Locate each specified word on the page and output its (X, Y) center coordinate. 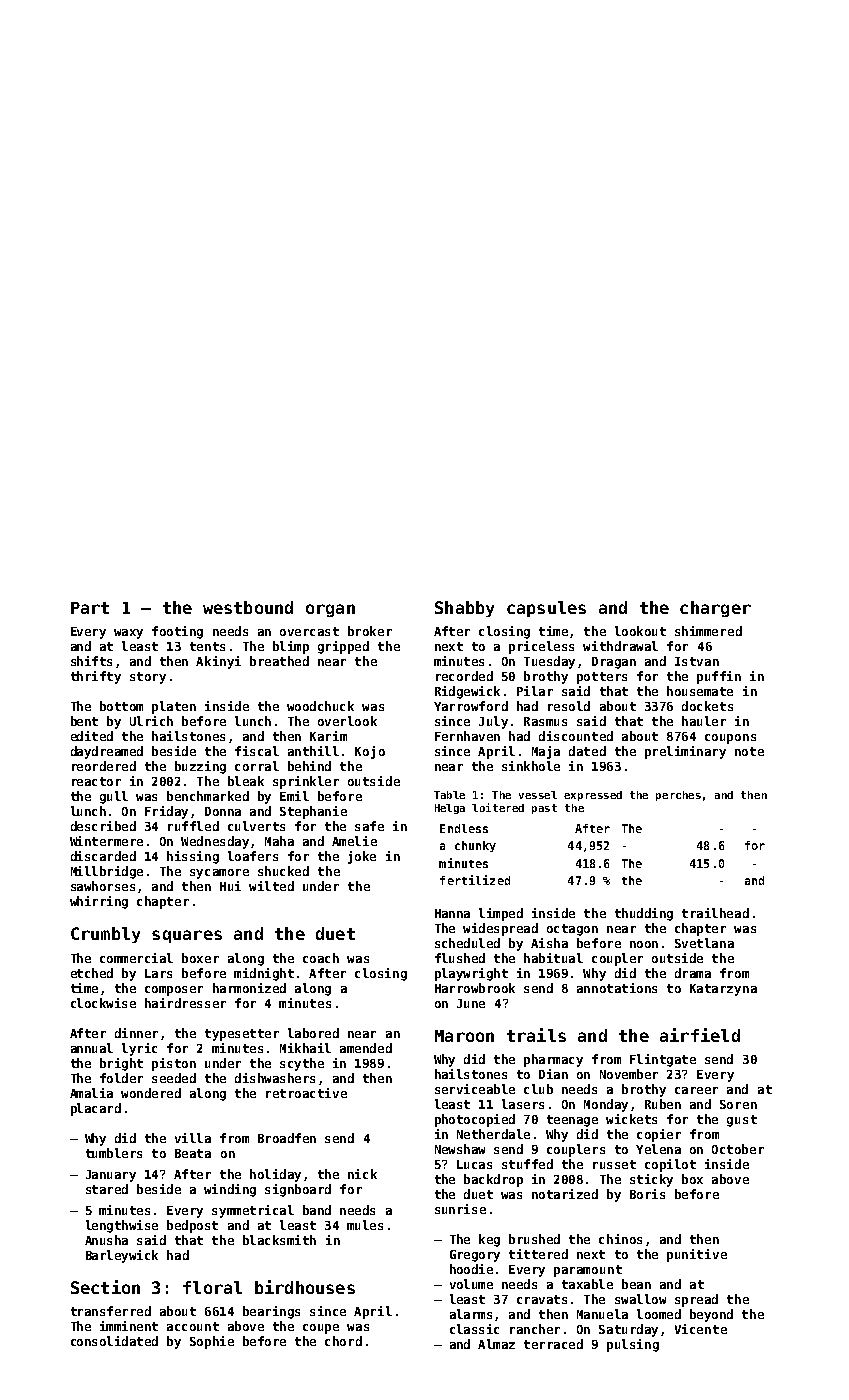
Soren (738, 1104)
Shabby (464, 609)
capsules (546, 609)
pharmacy (553, 1060)
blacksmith (279, 1240)
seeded (174, 1078)
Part (90, 608)
